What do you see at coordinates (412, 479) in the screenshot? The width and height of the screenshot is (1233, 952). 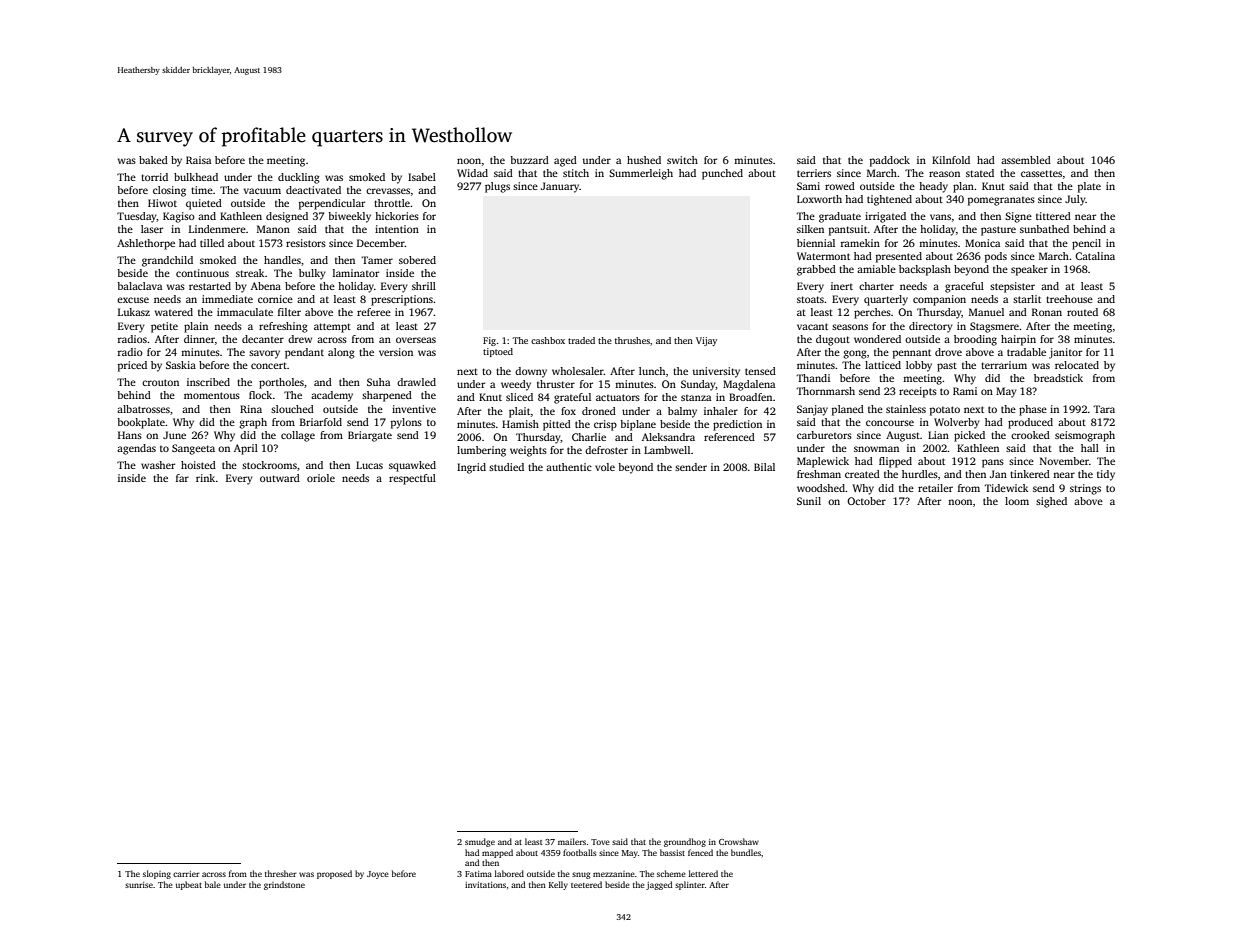 I see `respectful` at bounding box center [412, 479].
